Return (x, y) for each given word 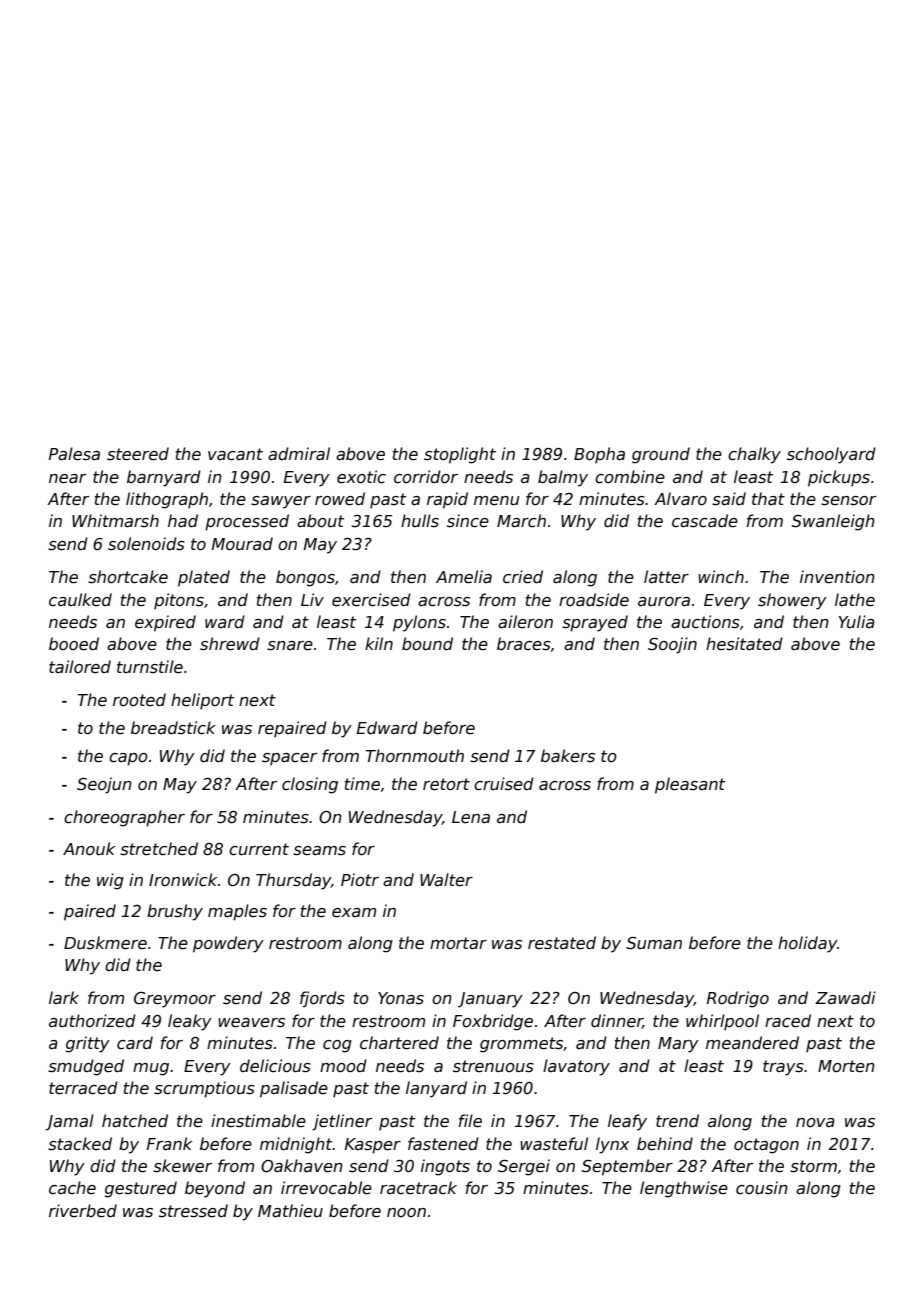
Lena (471, 817)
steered (138, 454)
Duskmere (105, 943)
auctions (705, 622)
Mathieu (290, 1211)
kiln (379, 643)
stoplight (460, 455)
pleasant (690, 785)
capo (128, 759)
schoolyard (831, 455)
